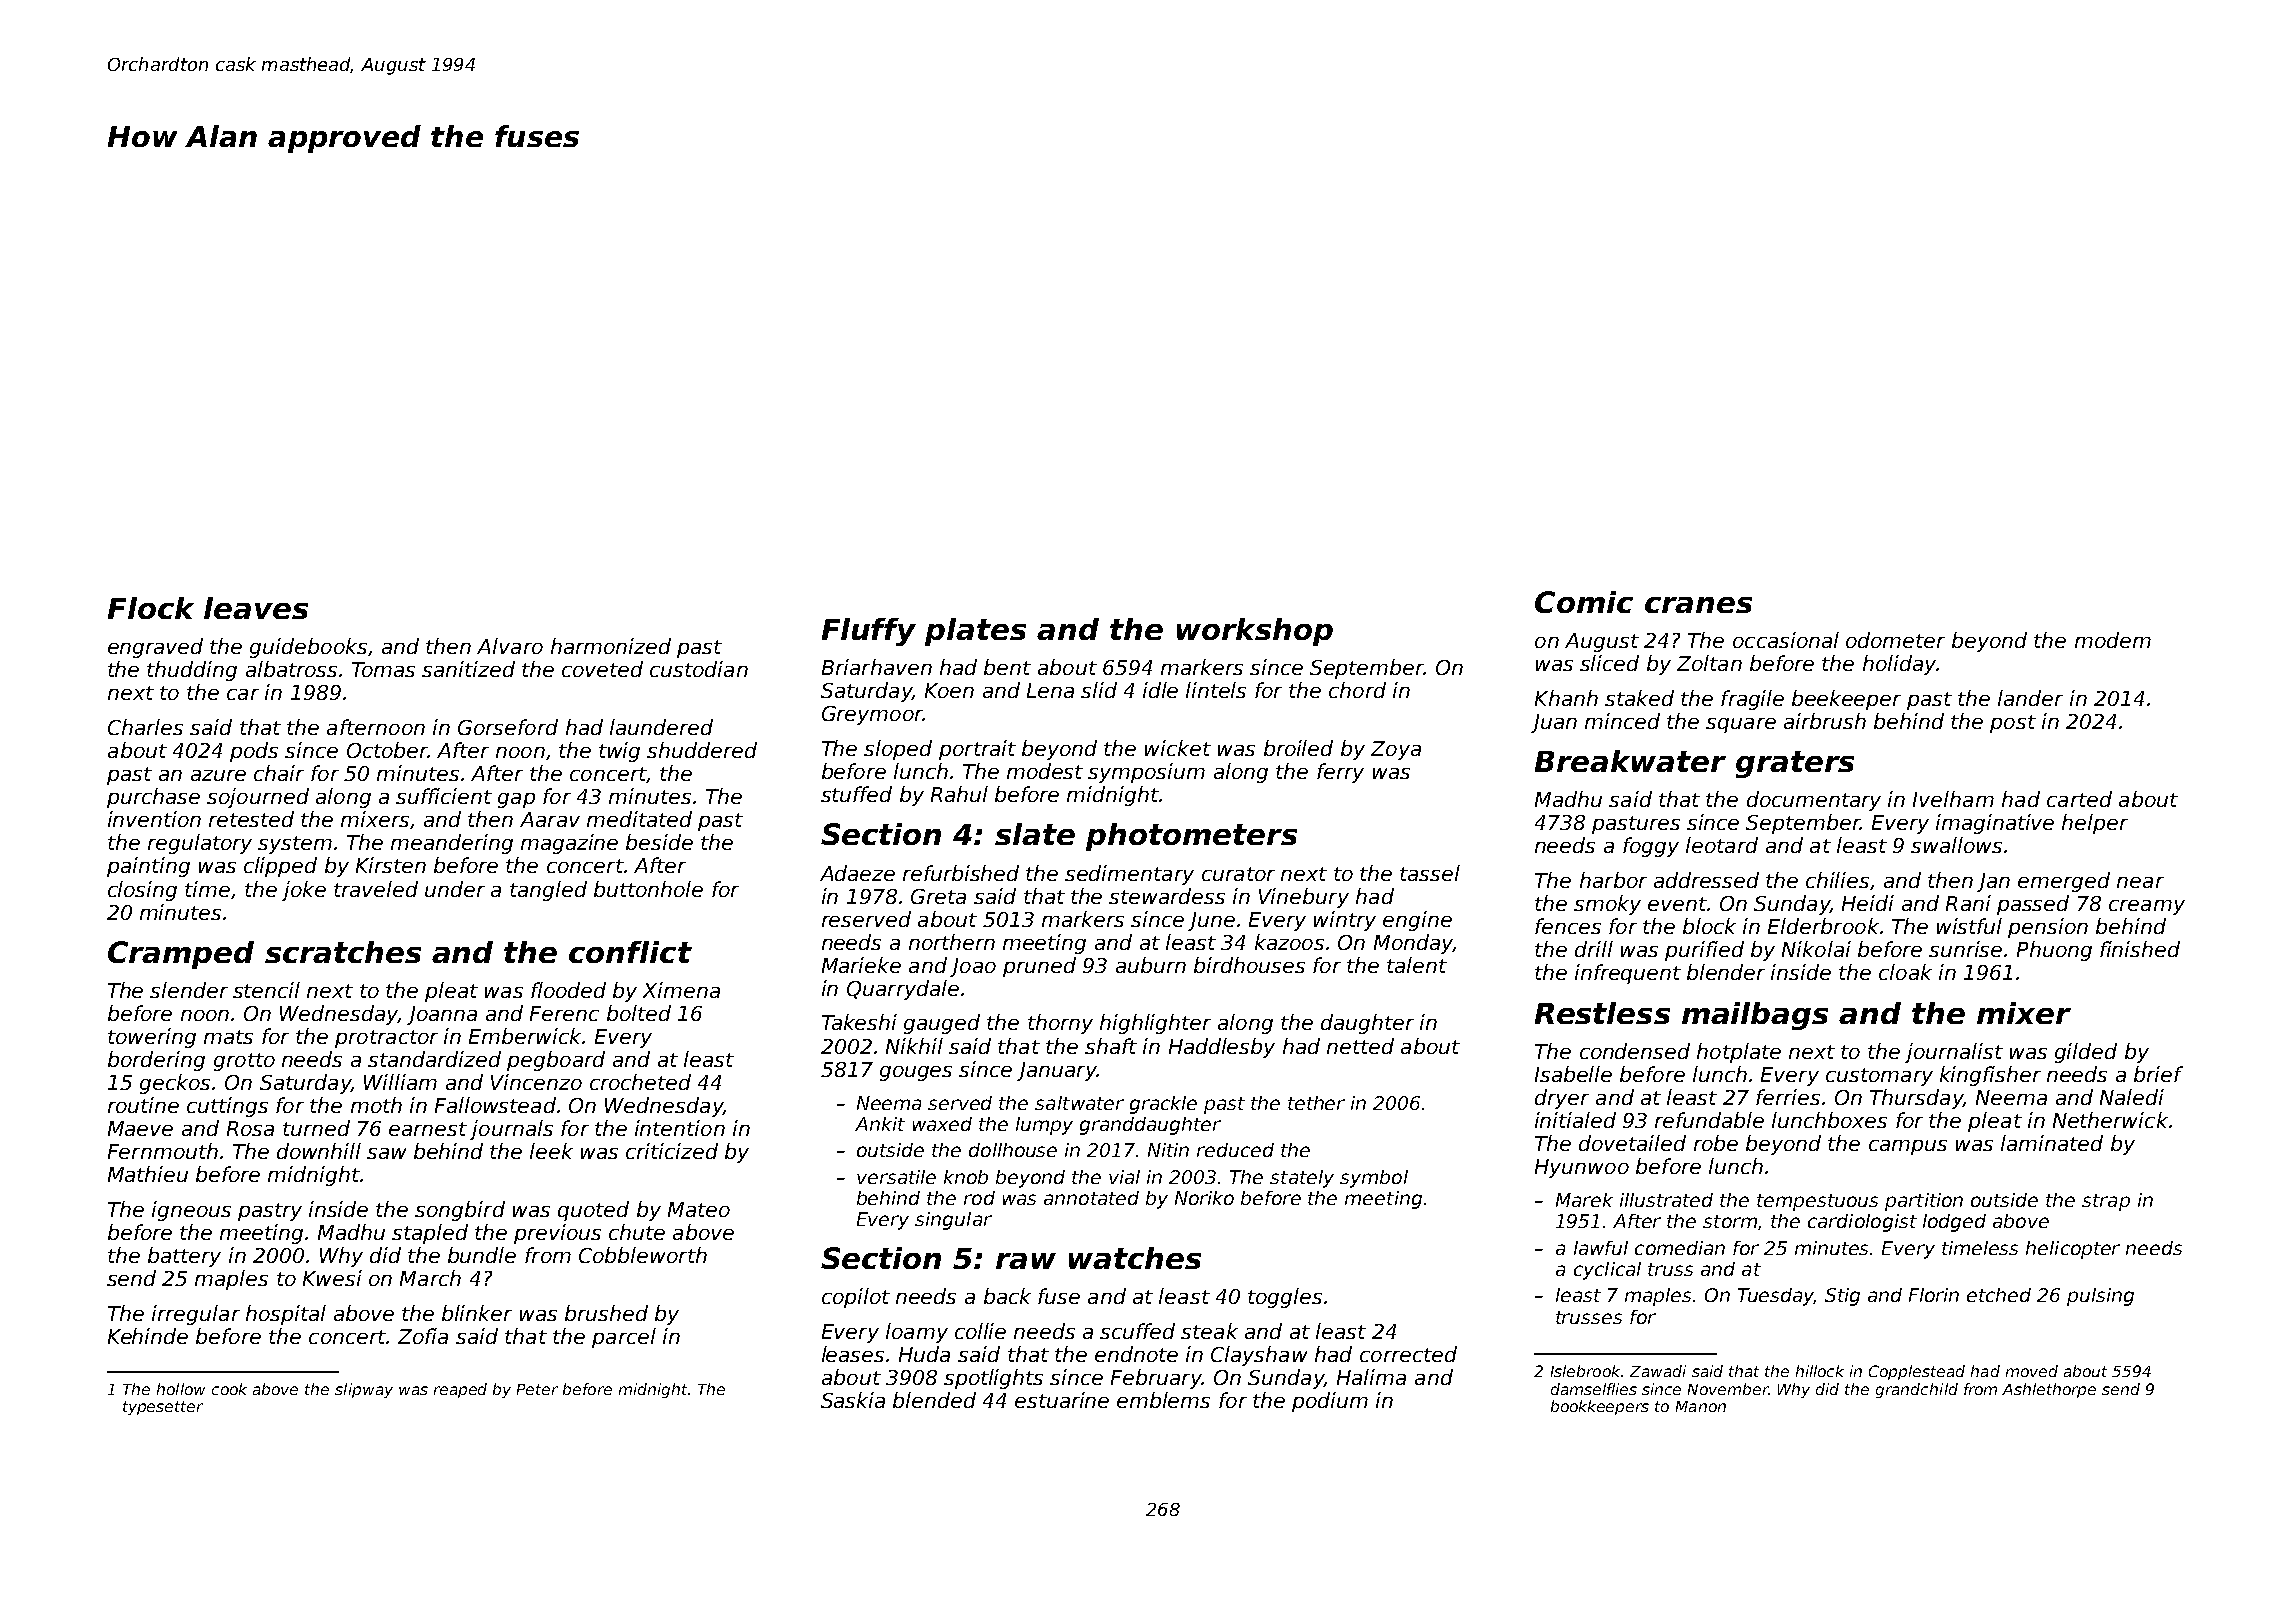 Image resolution: width=2292 pixels, height=1620 pixels. I want to click on modem, so click(2113, 640).
